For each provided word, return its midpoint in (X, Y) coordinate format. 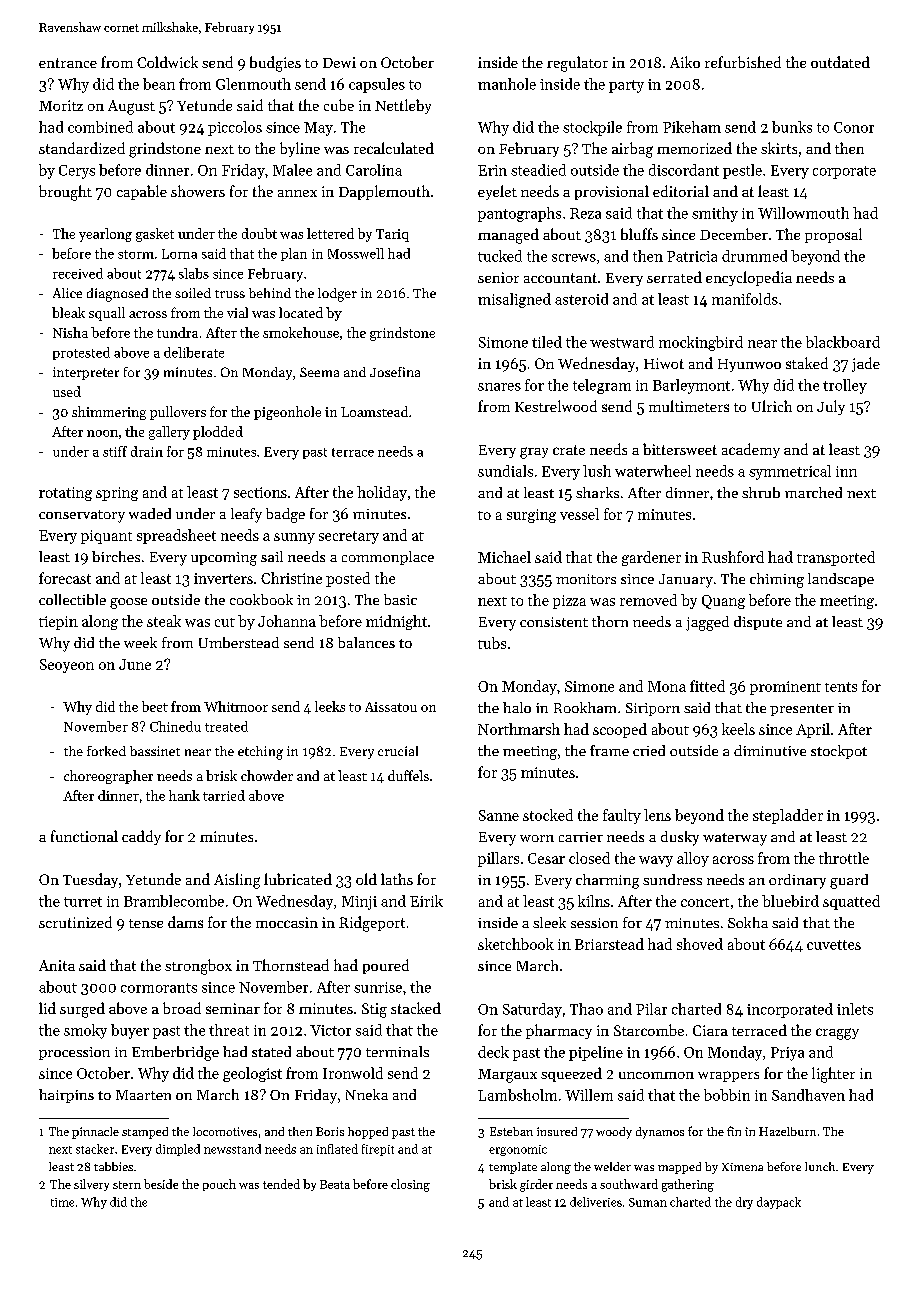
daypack (779, 1203)
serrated (674, 277)
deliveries (596, 1202)
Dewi (339, 62)
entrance (68, 63)
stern (127, 1185)
